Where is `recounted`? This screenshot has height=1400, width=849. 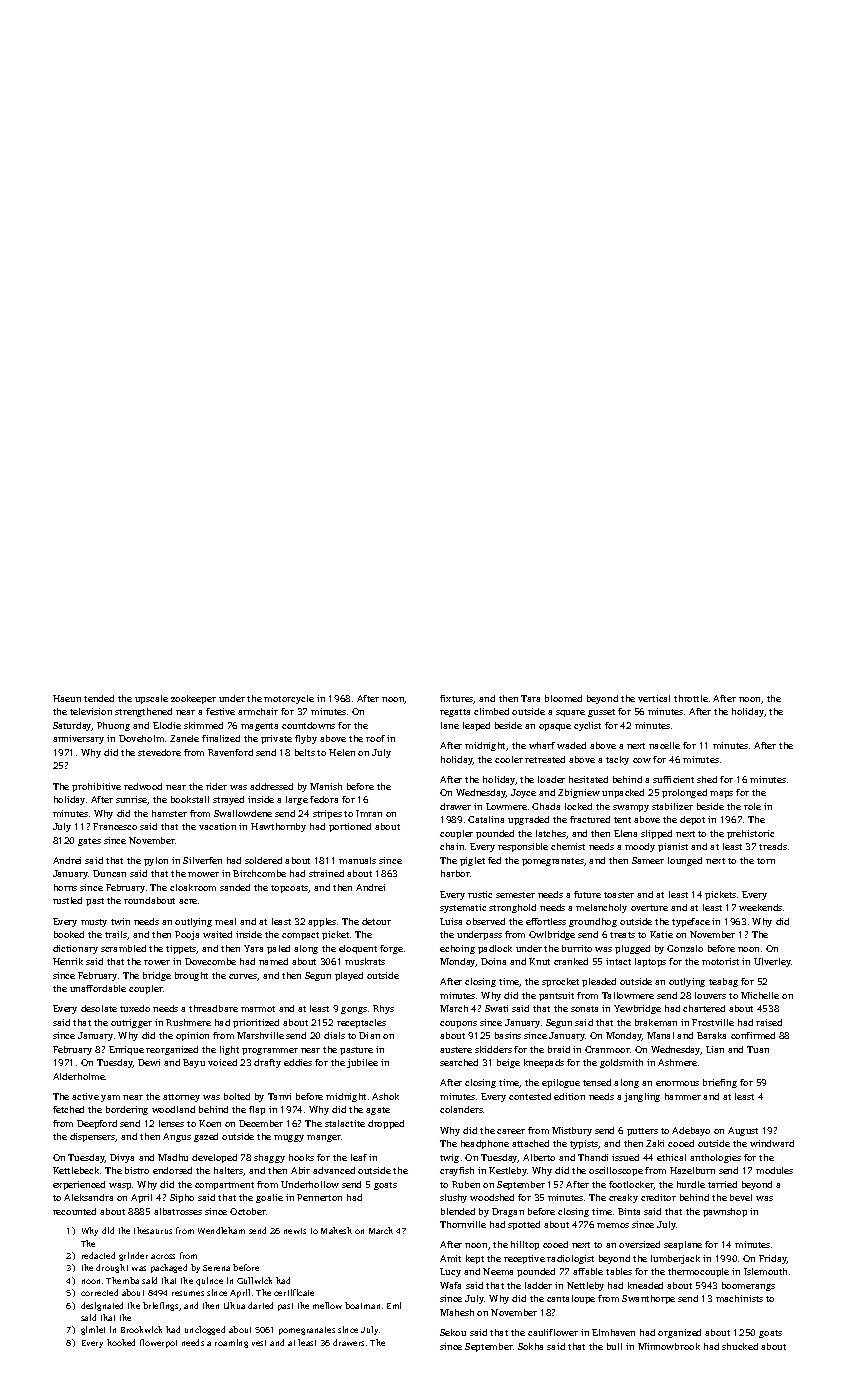
recounted is located at coordinates (74, 1211).
